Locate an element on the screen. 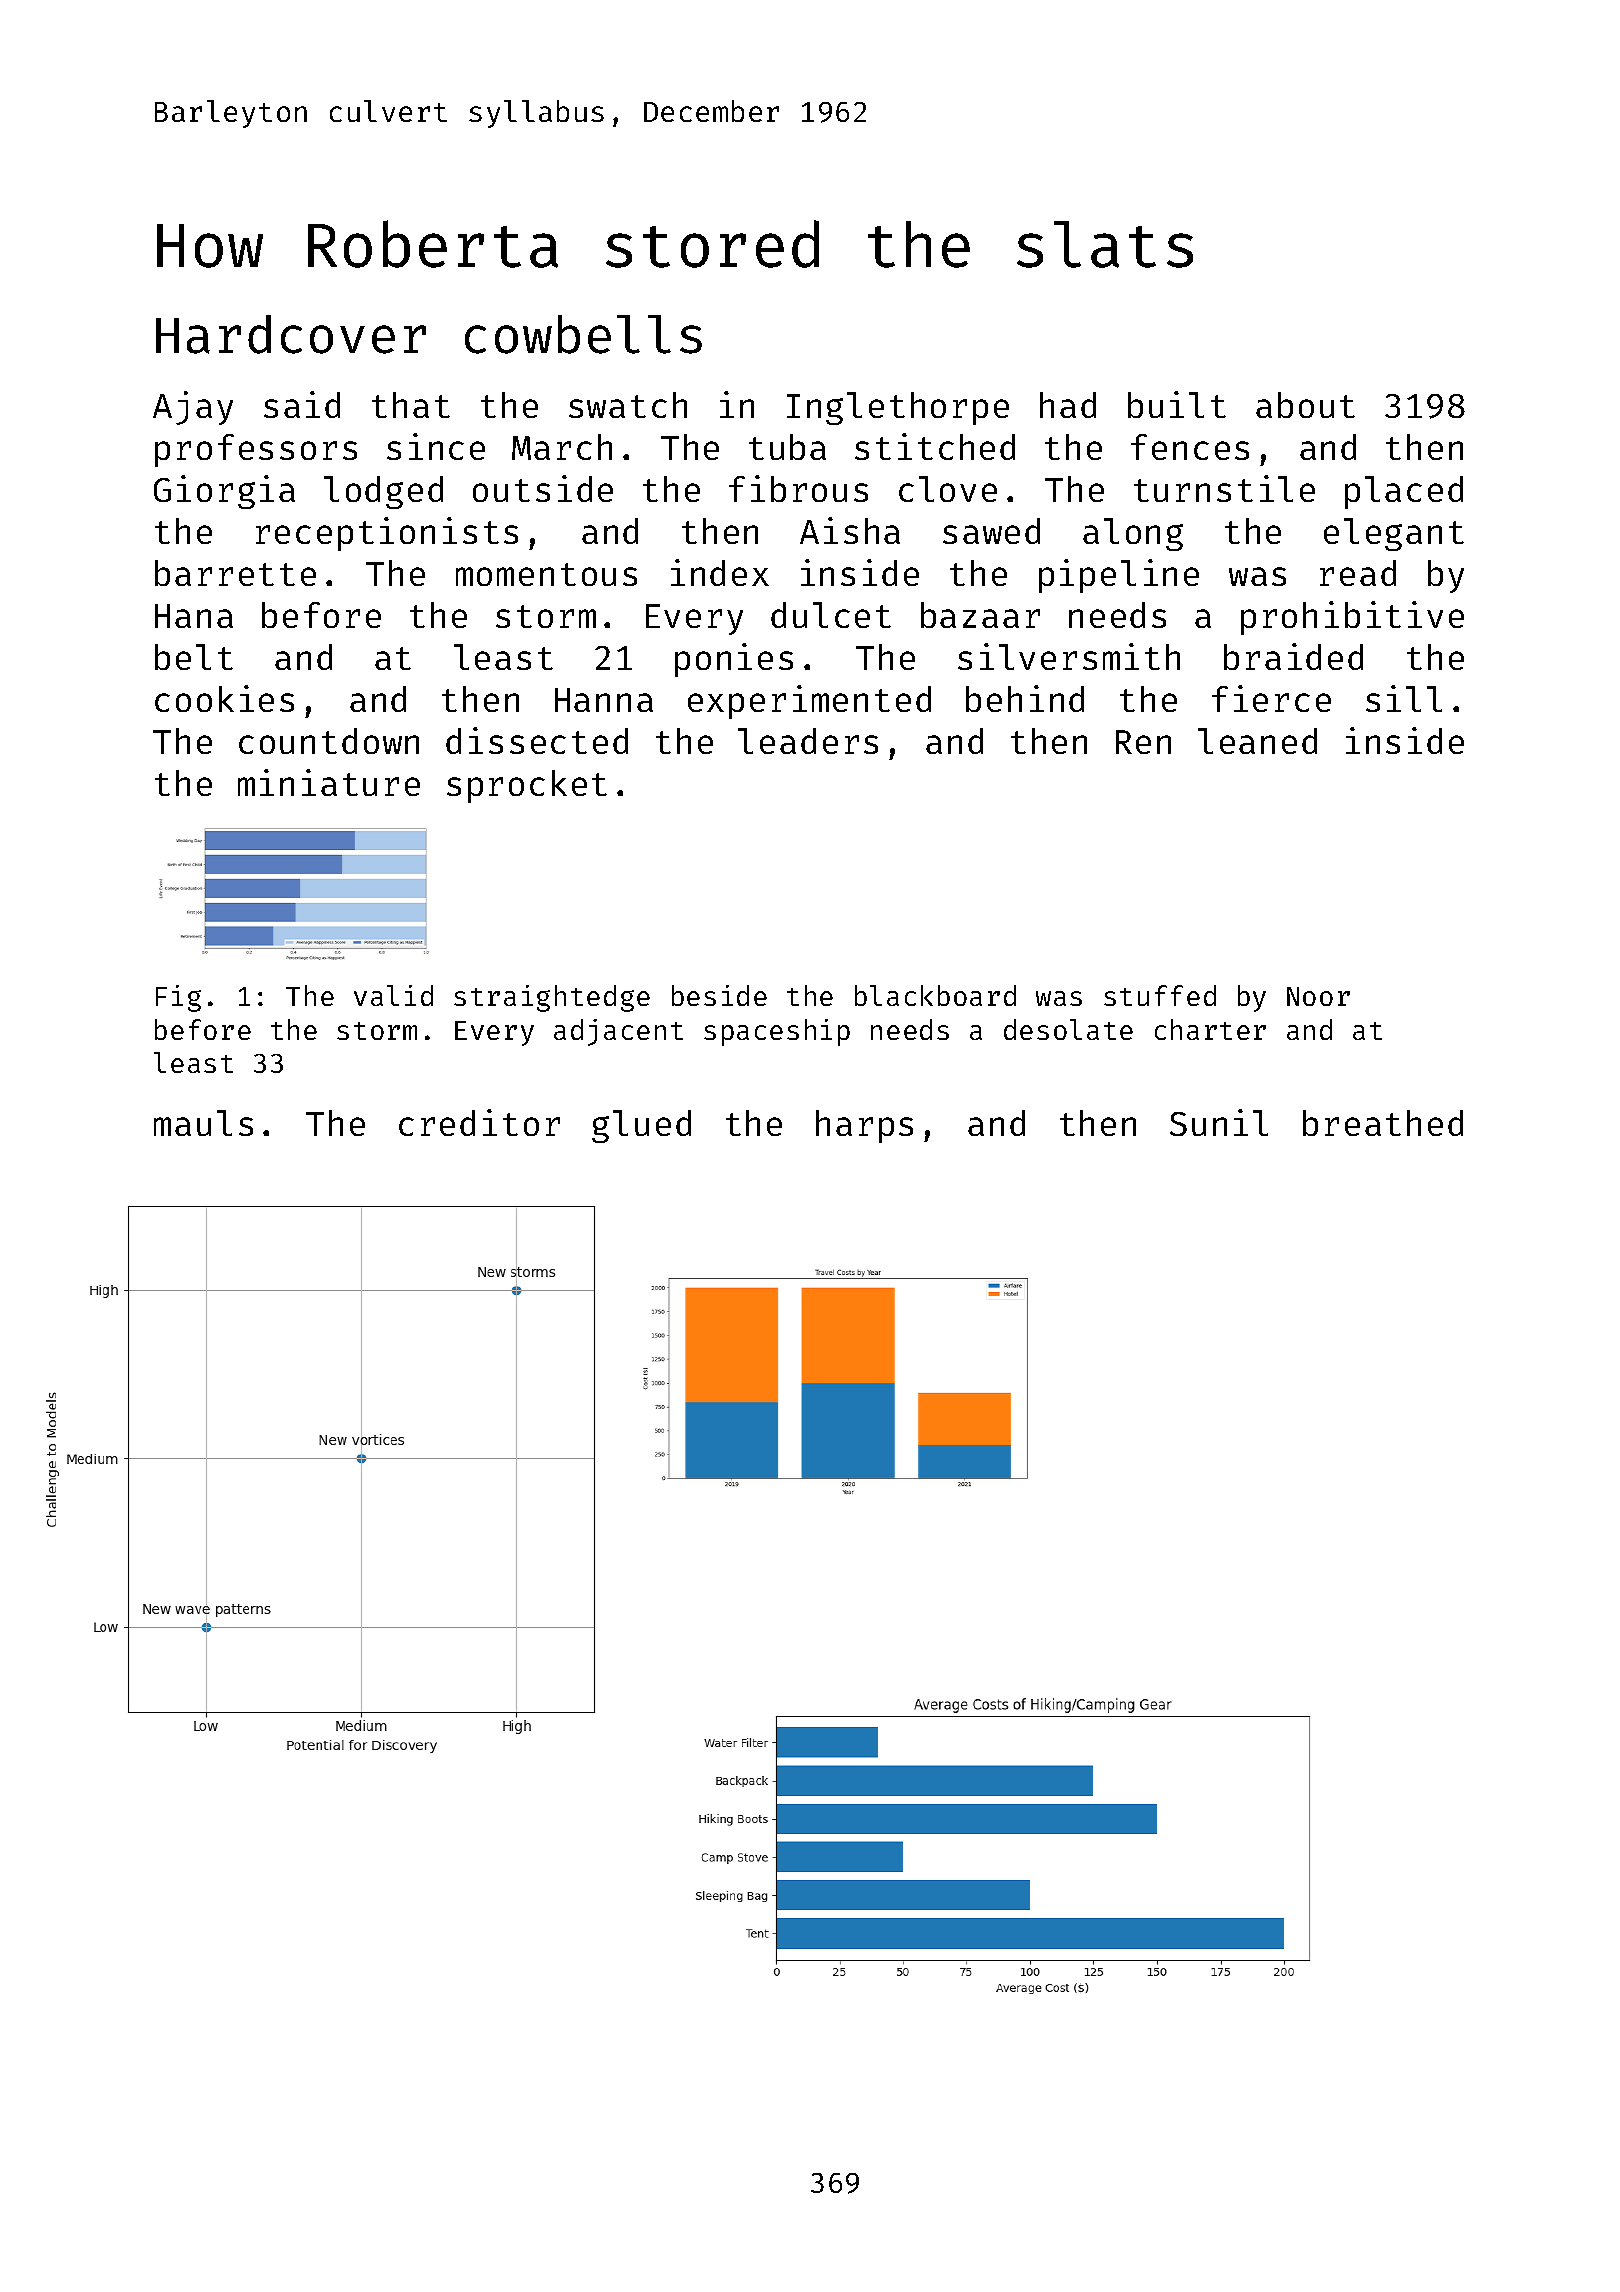 The image size is (1620, 2292). valid is located at coordinates (393, 995).
